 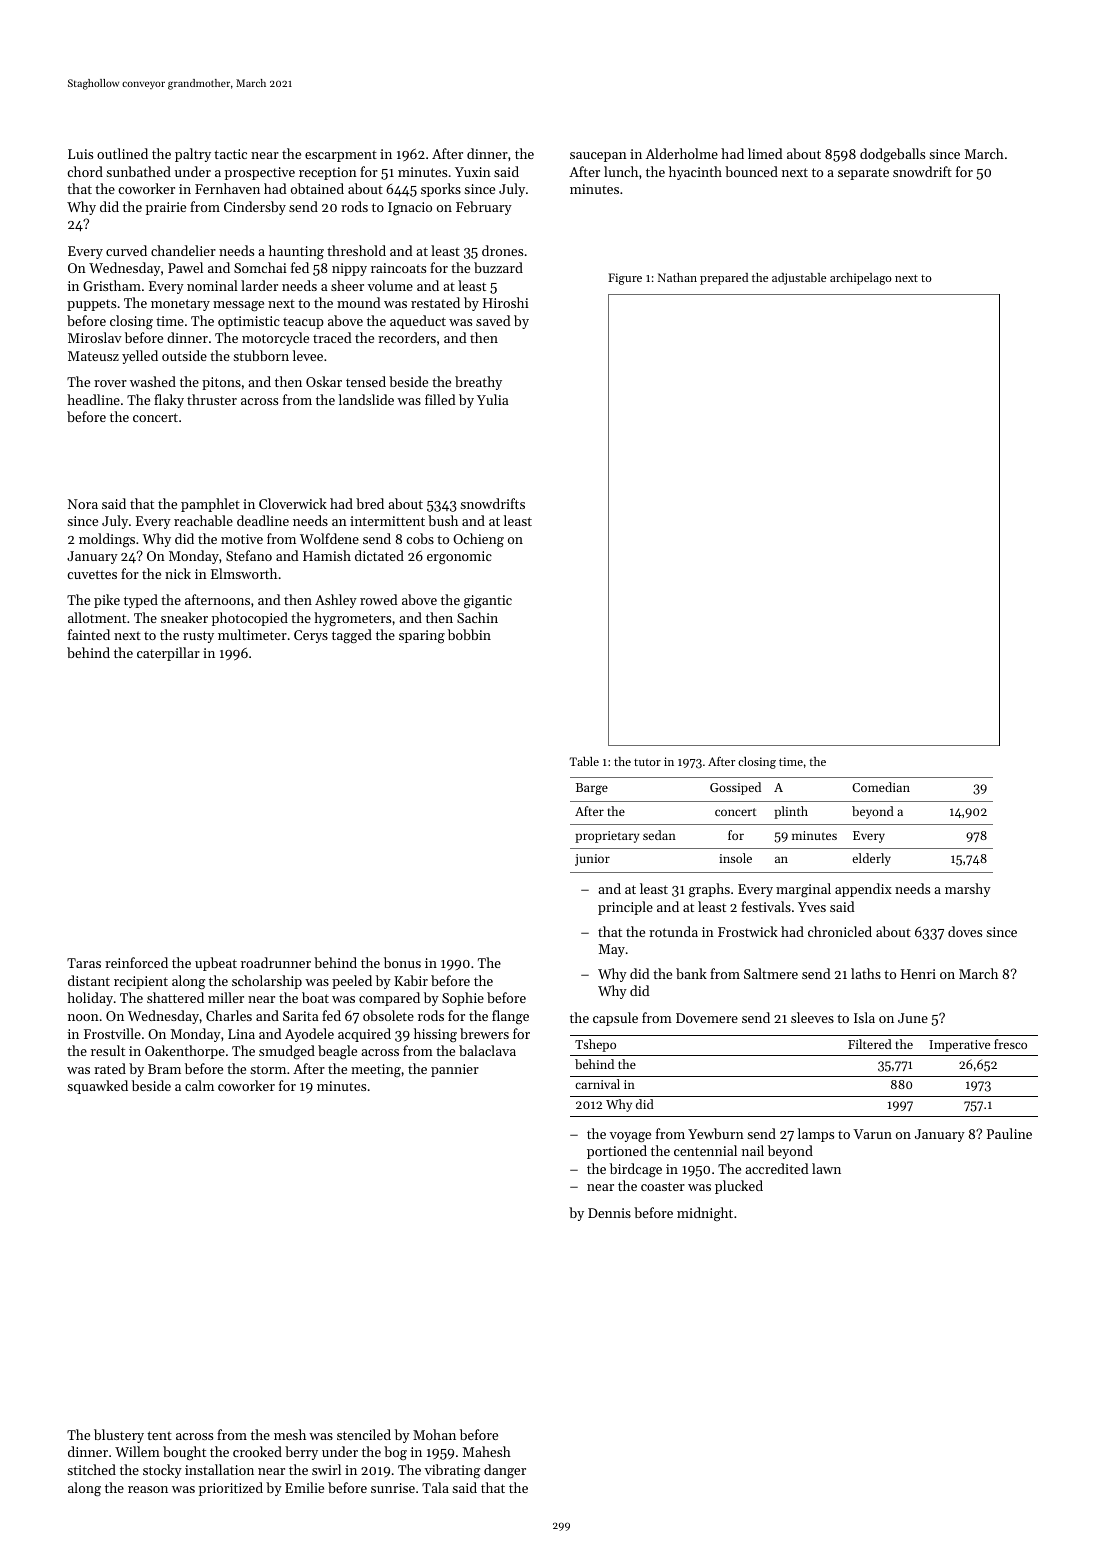 I want to click on carnival, so click(x=597, y=1084).
